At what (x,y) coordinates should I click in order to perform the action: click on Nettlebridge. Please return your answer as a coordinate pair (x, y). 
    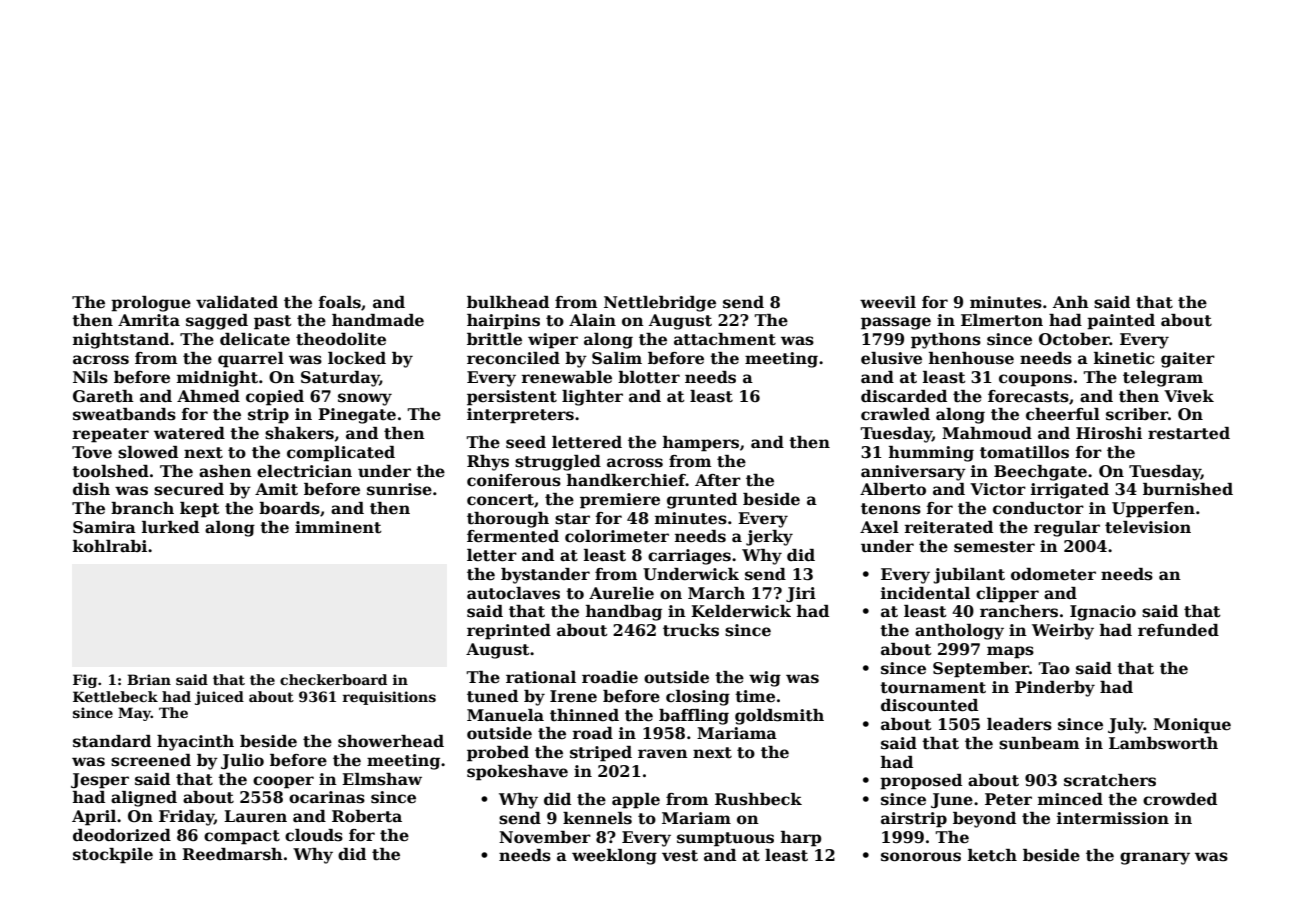
    Looking at the image, I should click on (660, 304).
